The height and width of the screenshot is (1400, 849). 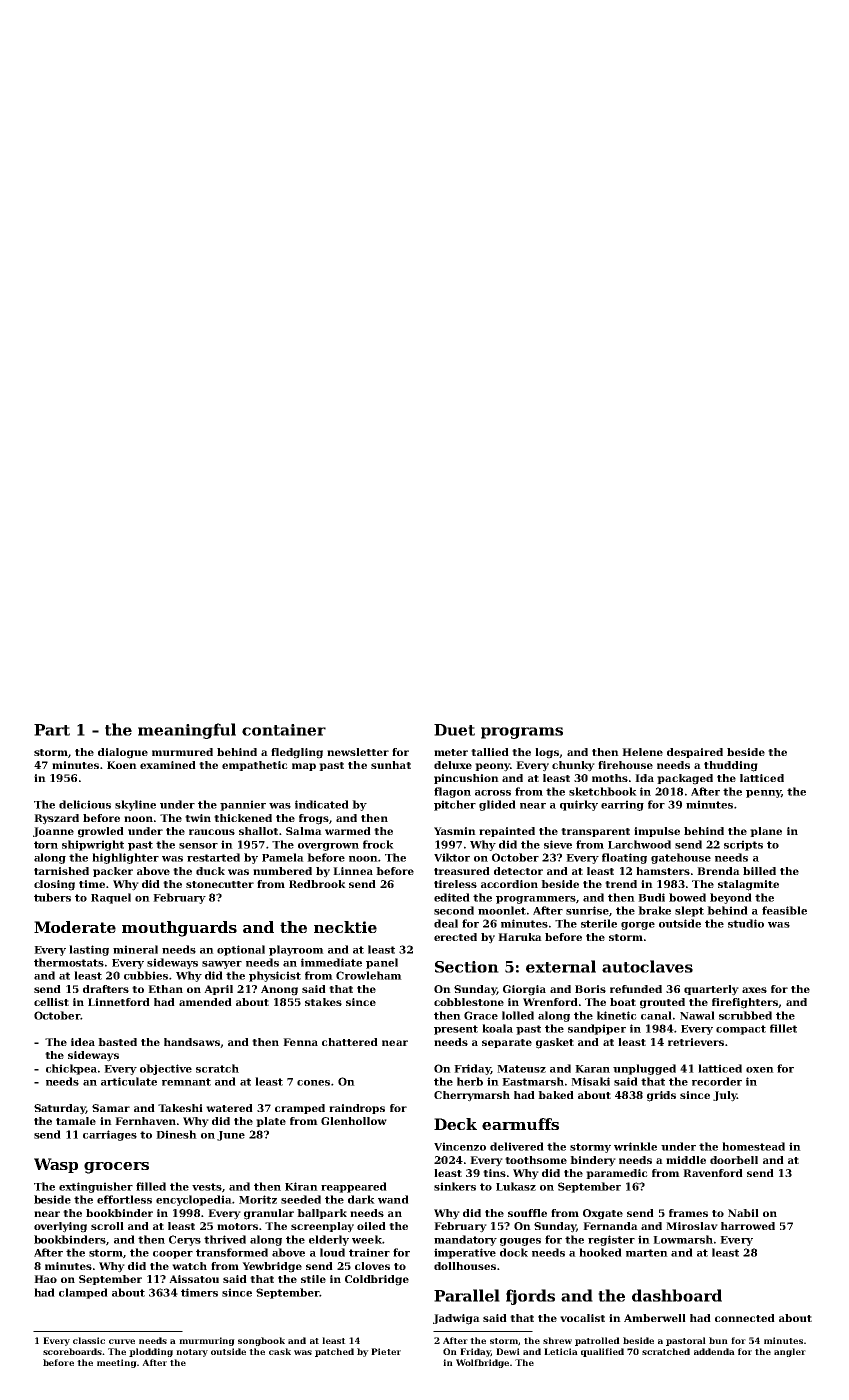 I want to click on Viktor, so click(x=452, y=857).
